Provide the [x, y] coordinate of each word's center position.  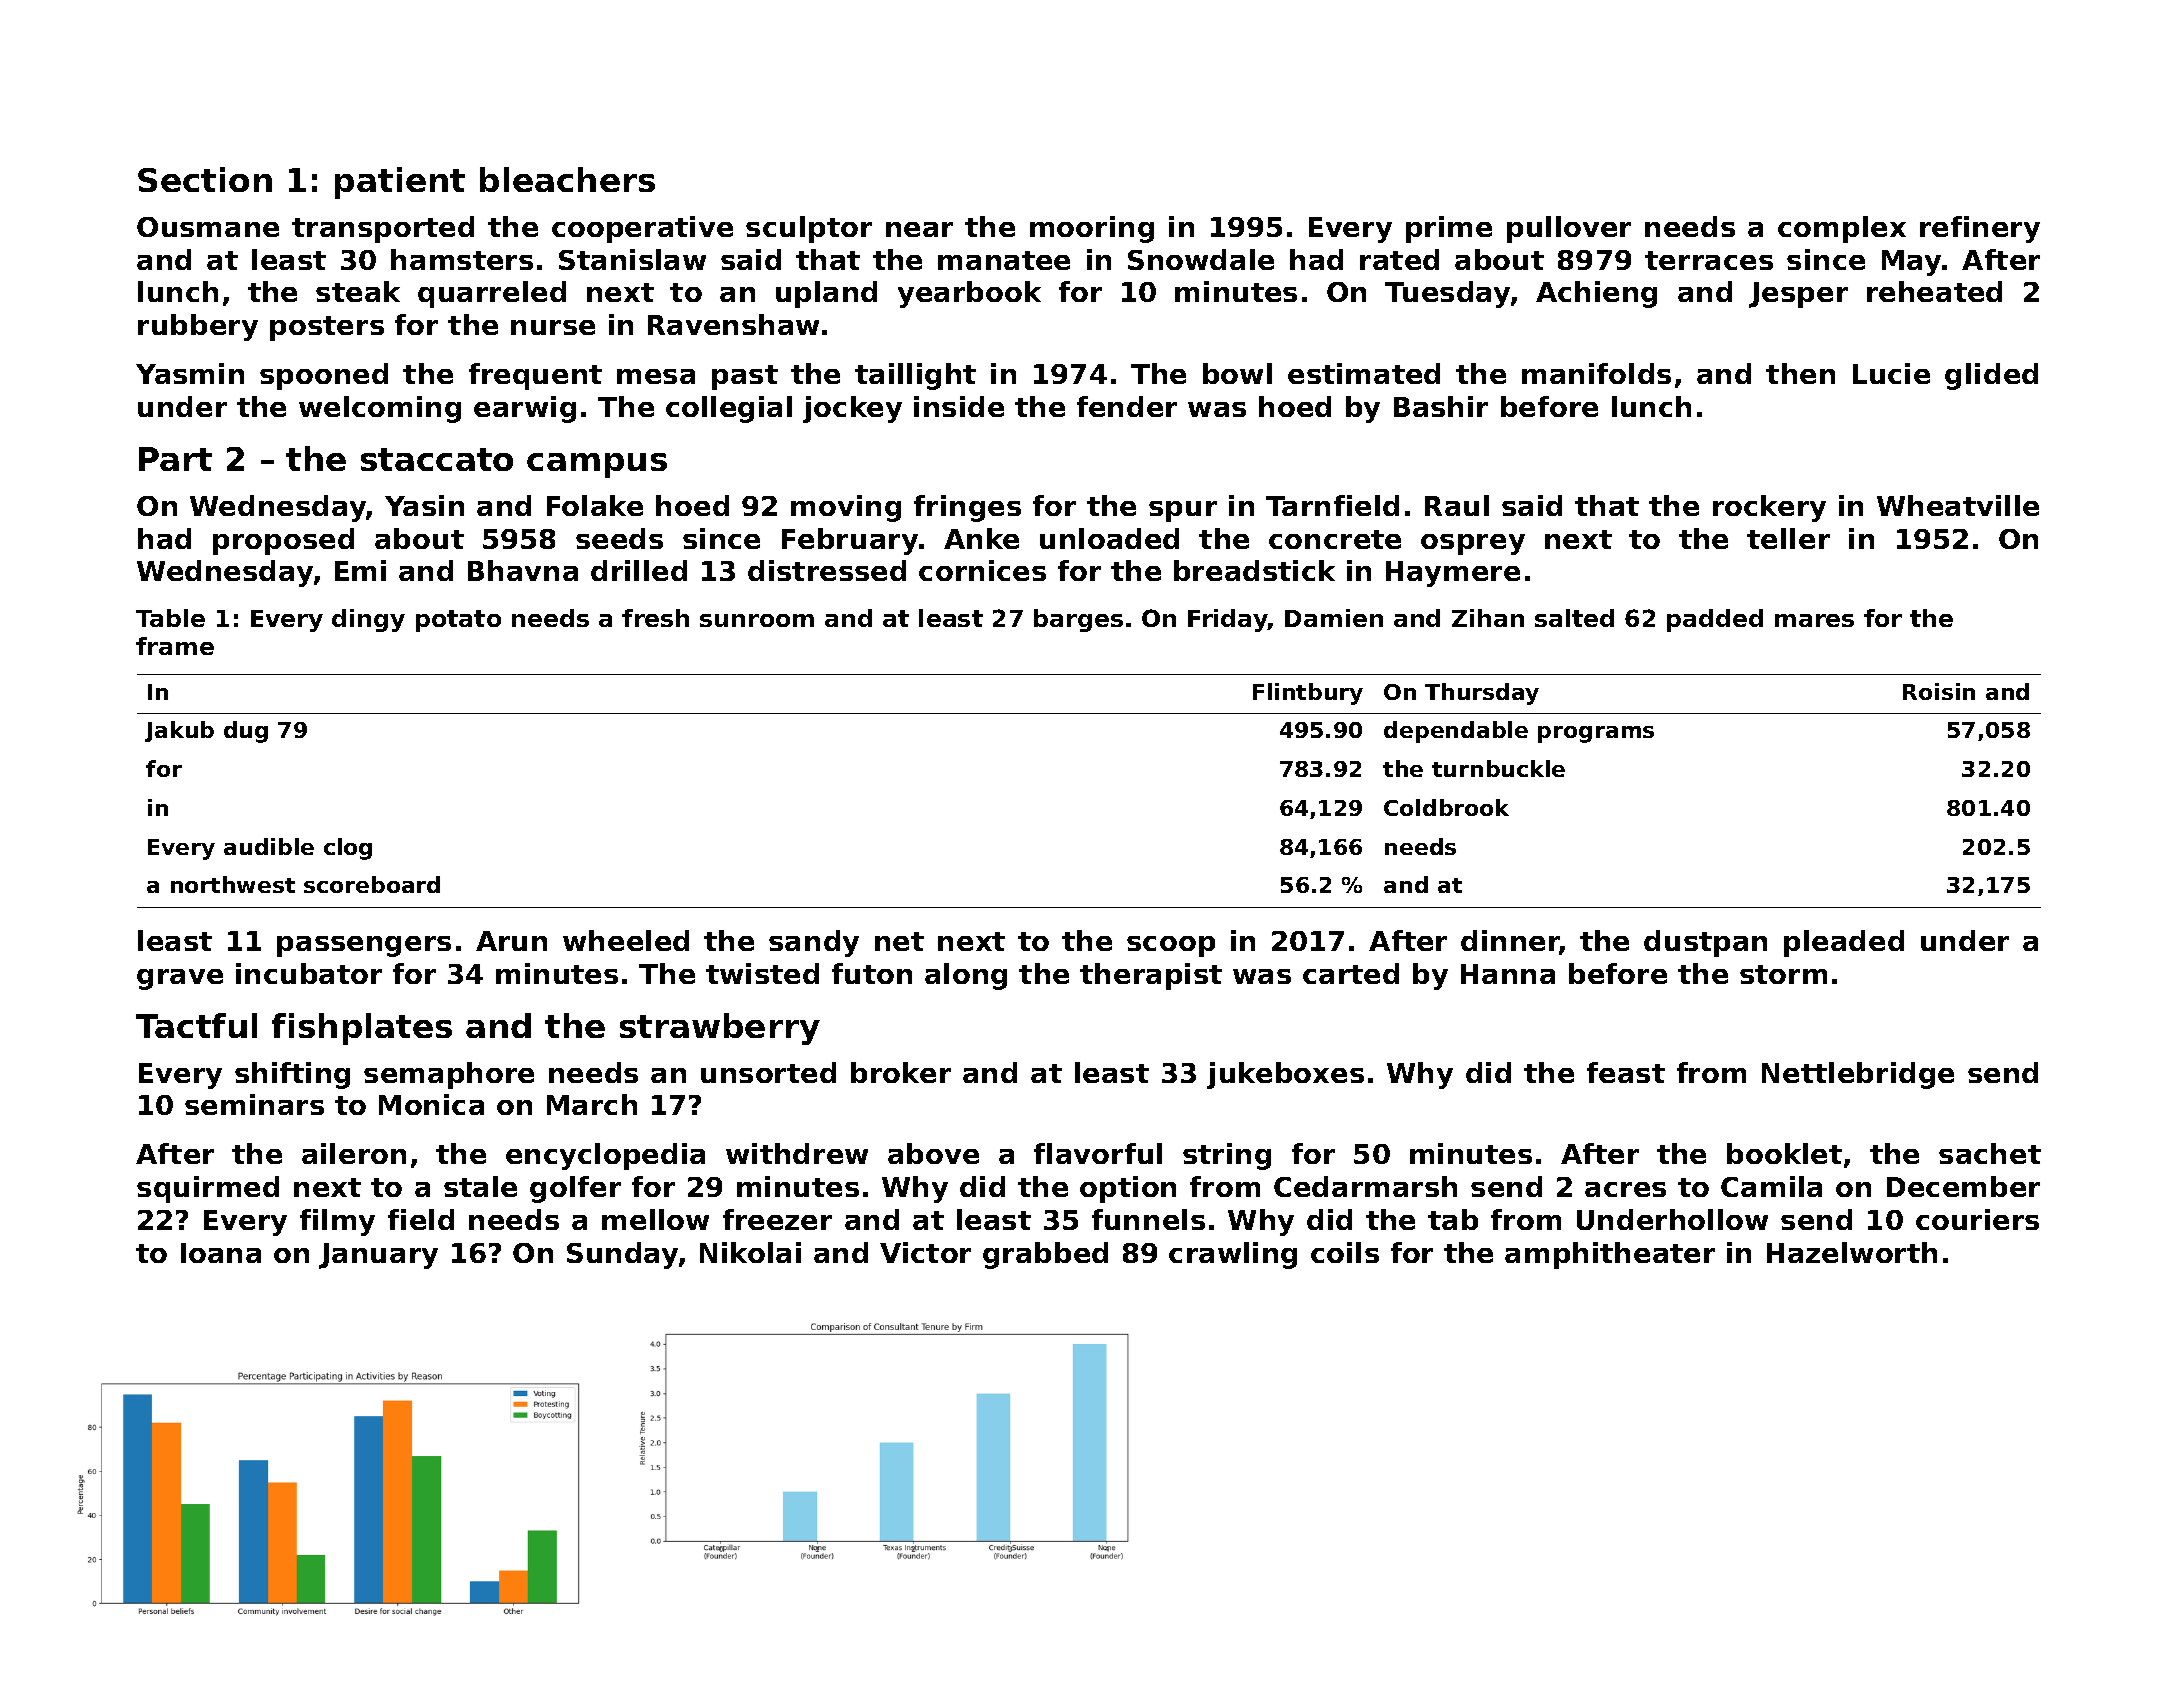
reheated [1934, 291]
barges [1078, 620]
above [933, 1153]
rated [1399, 259]
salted [1574, 618]
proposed [283, 541]
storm [1783, 974]
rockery [1769, 508]
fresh [655, 618]
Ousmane [208, 227]
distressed [827, 570]
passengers [364, 946]
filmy [337, 1222]
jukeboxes [1285, 1075]
